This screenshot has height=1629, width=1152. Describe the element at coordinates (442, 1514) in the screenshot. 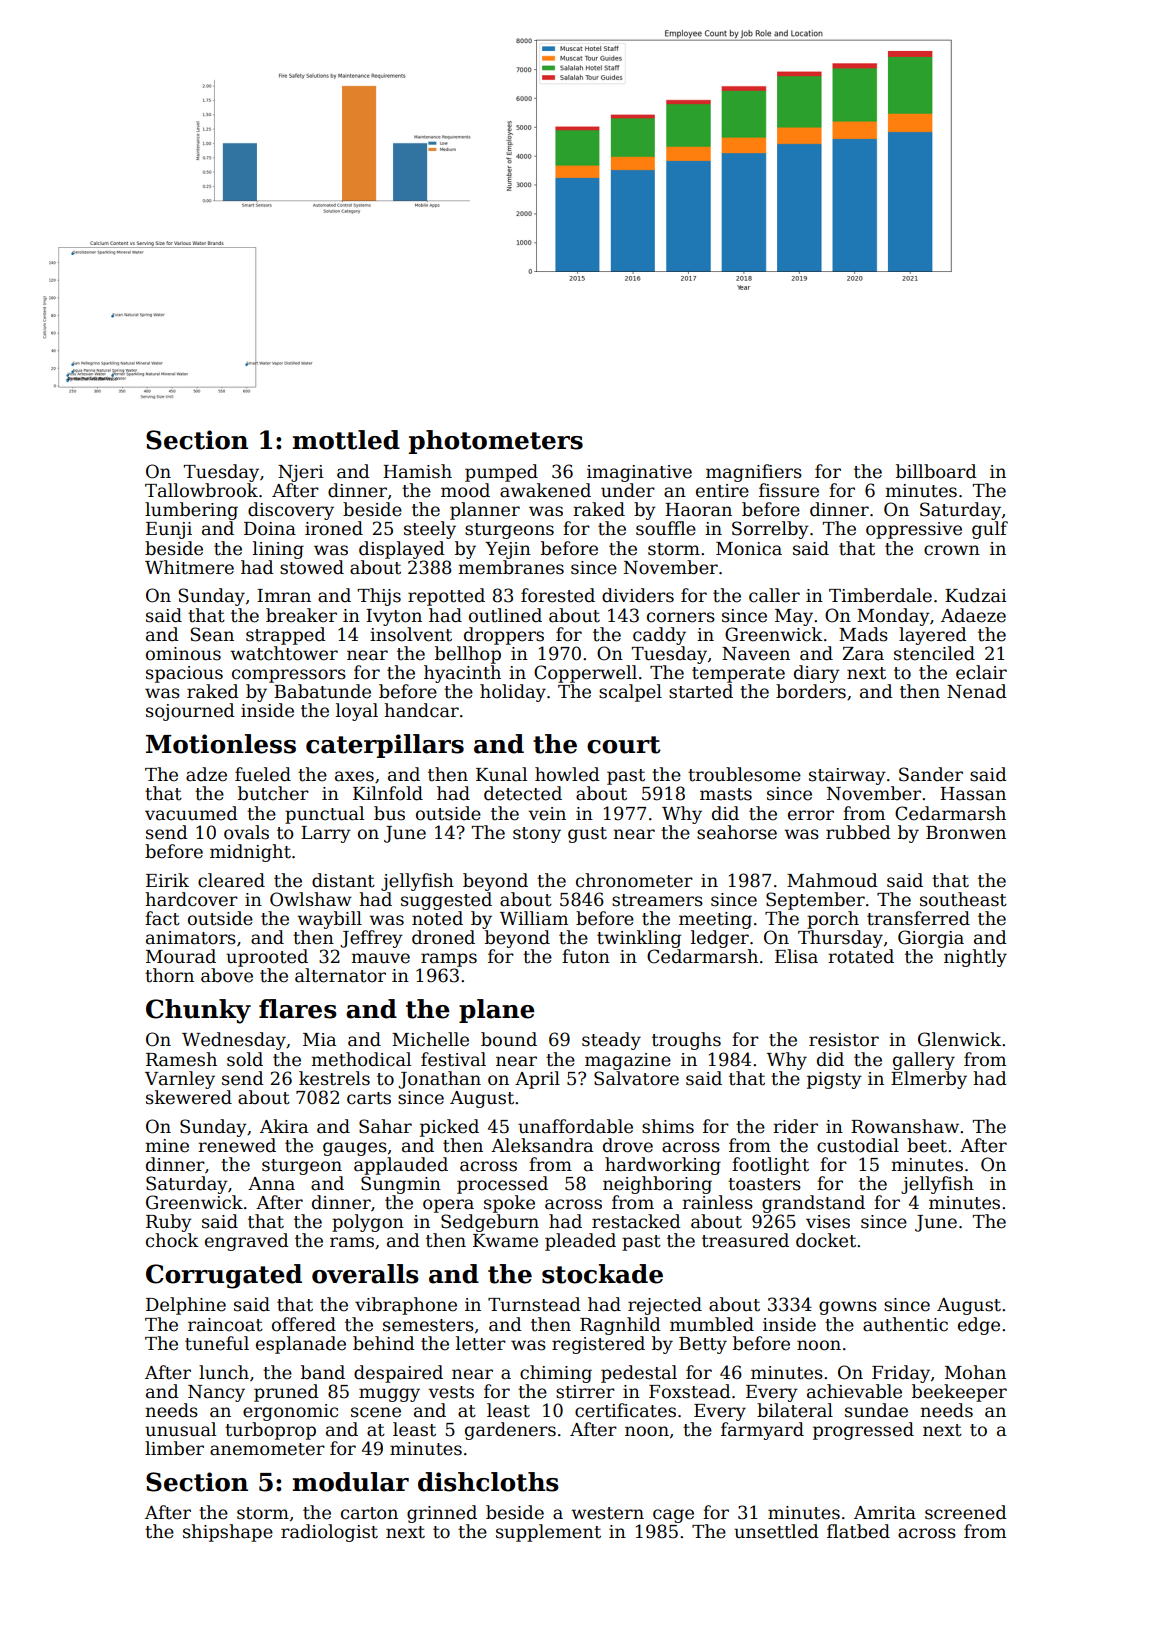

I see `grinned` at that location.
